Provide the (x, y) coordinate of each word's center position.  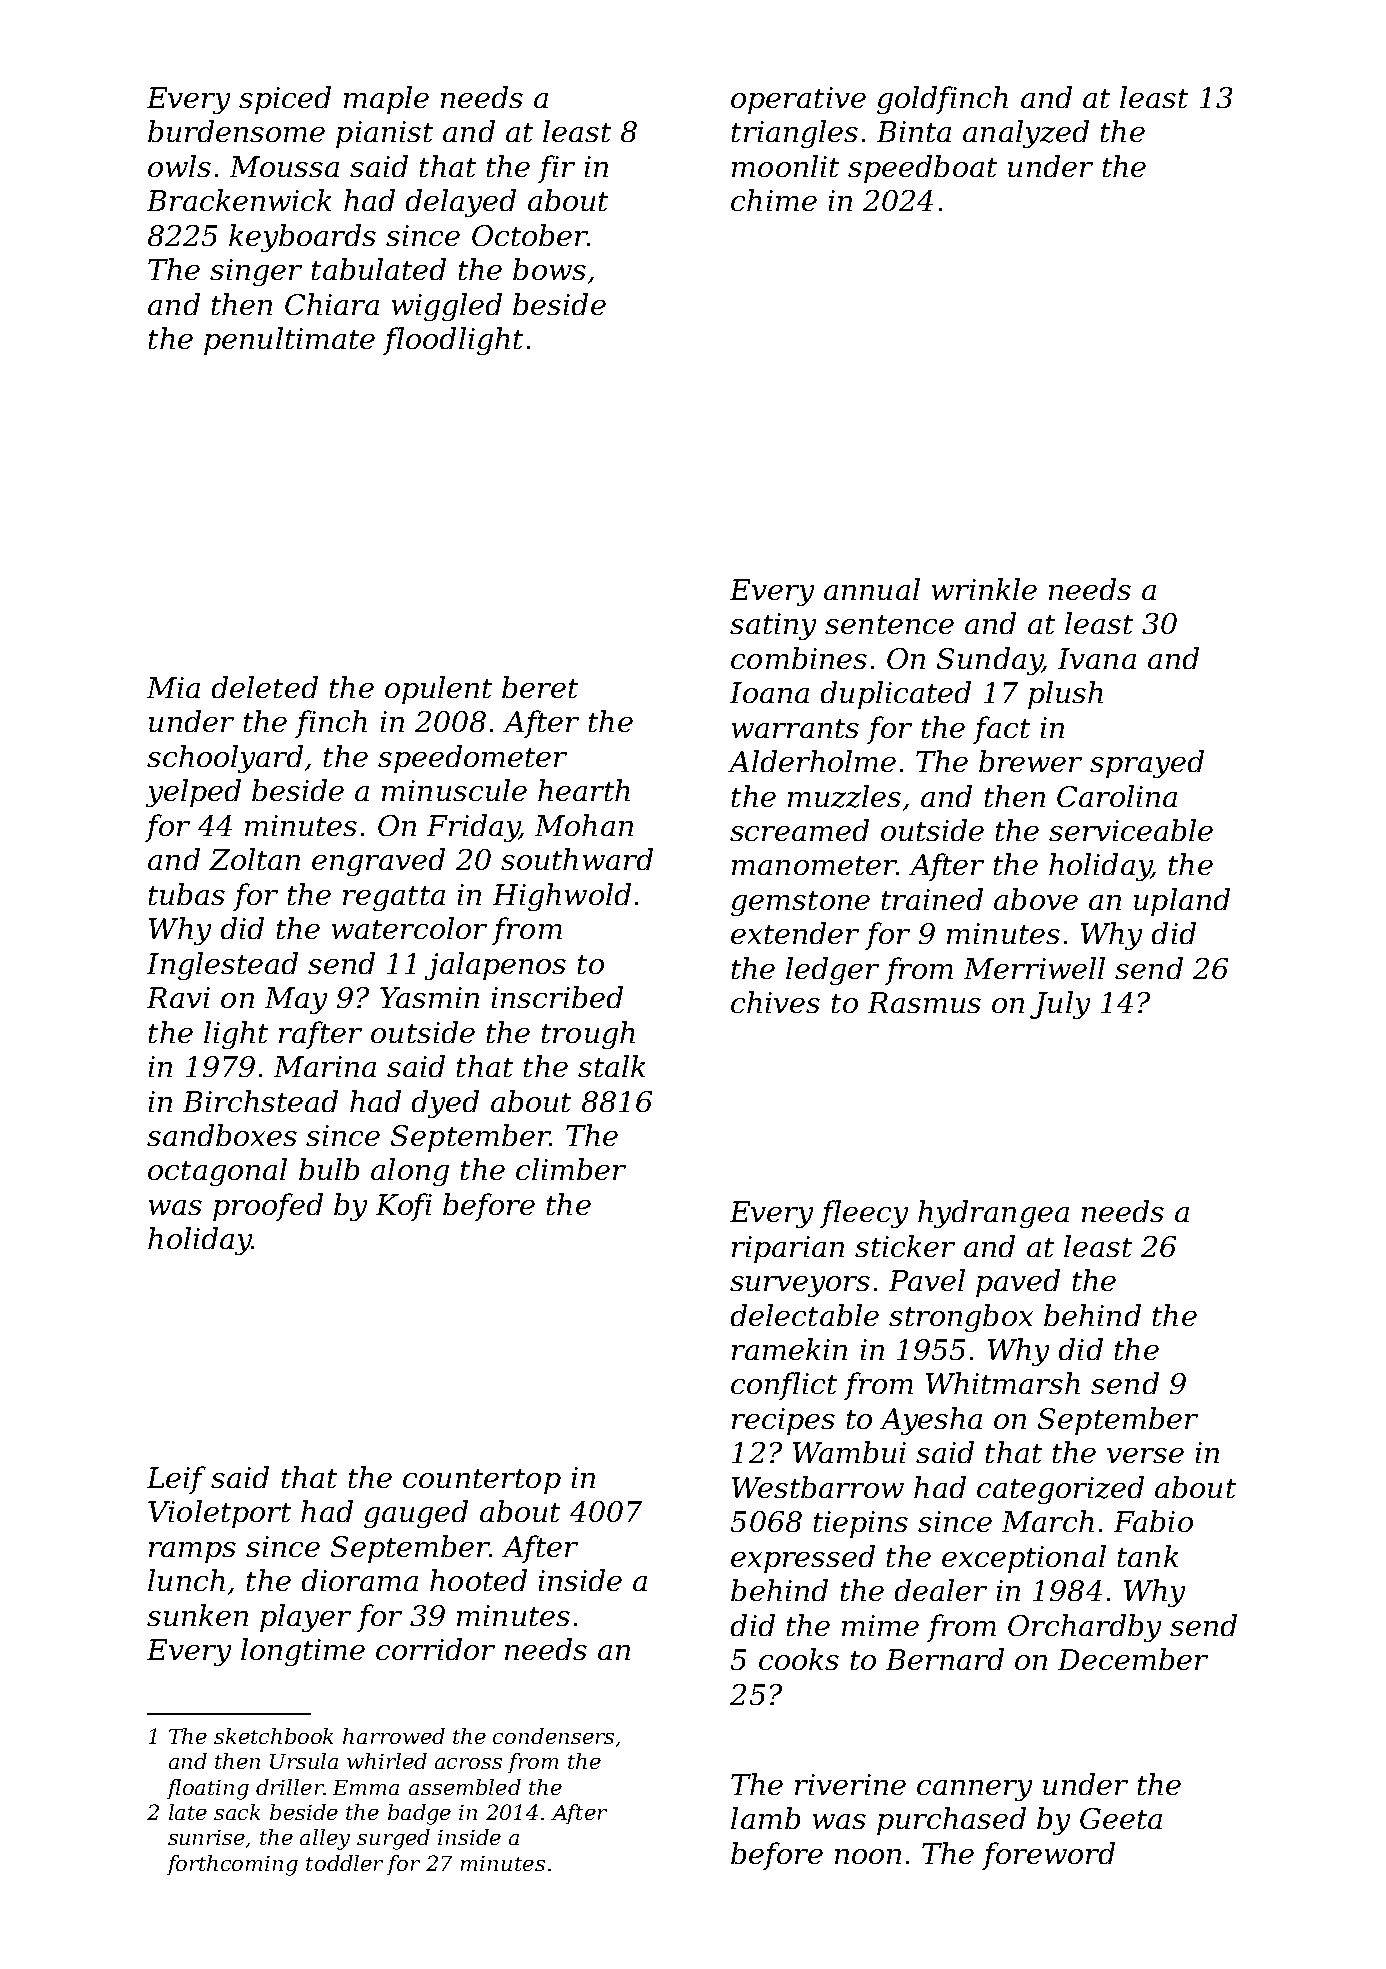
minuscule (454, 790)
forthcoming (232, 1865)
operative (798, 100)
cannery (974, 1790)
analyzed (1026, 134)
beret (540, 687)
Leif (176, 1480)
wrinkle (984, 589)
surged (393, 1839)
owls (179, 166)
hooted (478, 1580)
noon (868, 1856)
